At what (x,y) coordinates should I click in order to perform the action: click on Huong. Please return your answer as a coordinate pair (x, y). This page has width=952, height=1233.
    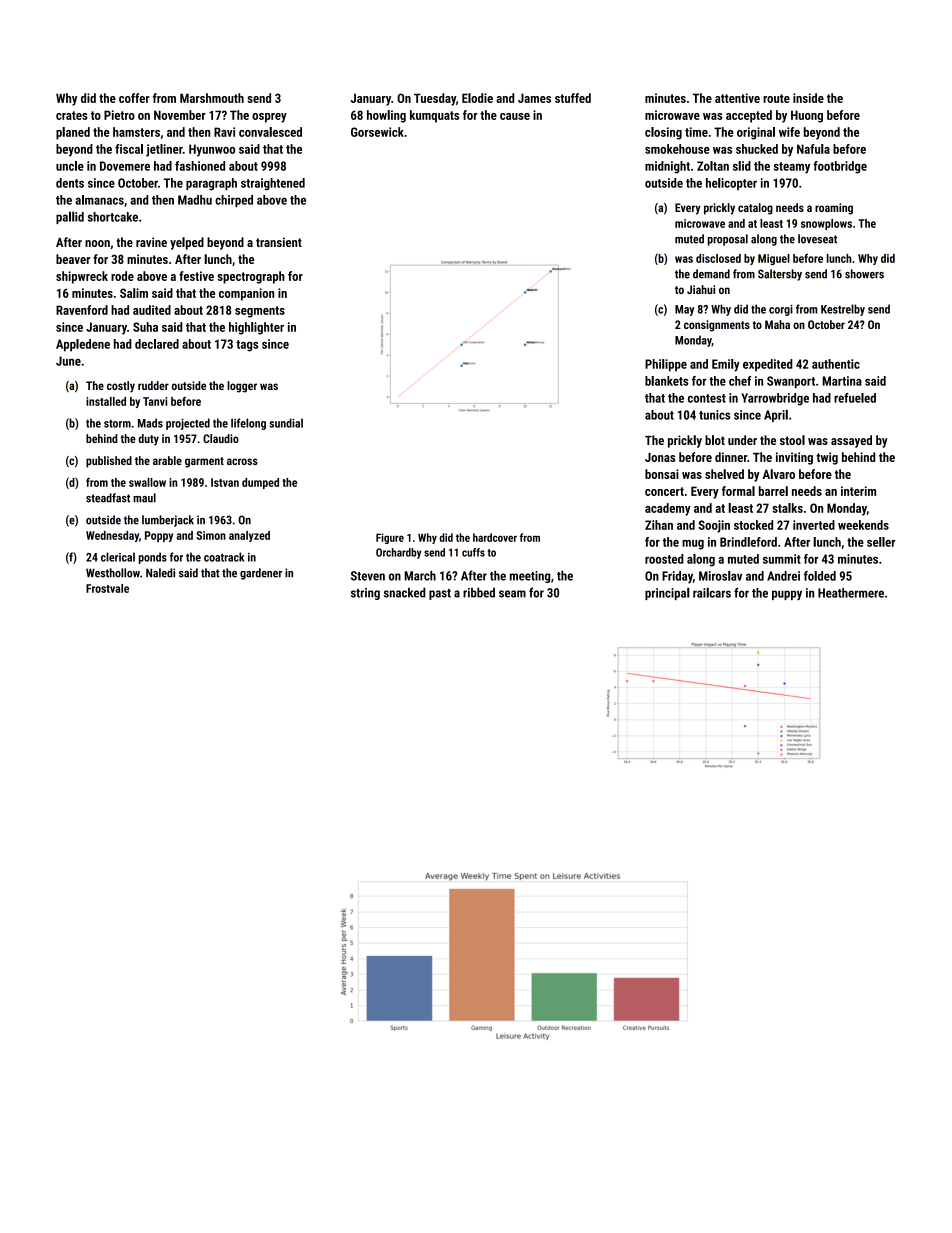
    Looking at the image, I should click on (807, 116).
